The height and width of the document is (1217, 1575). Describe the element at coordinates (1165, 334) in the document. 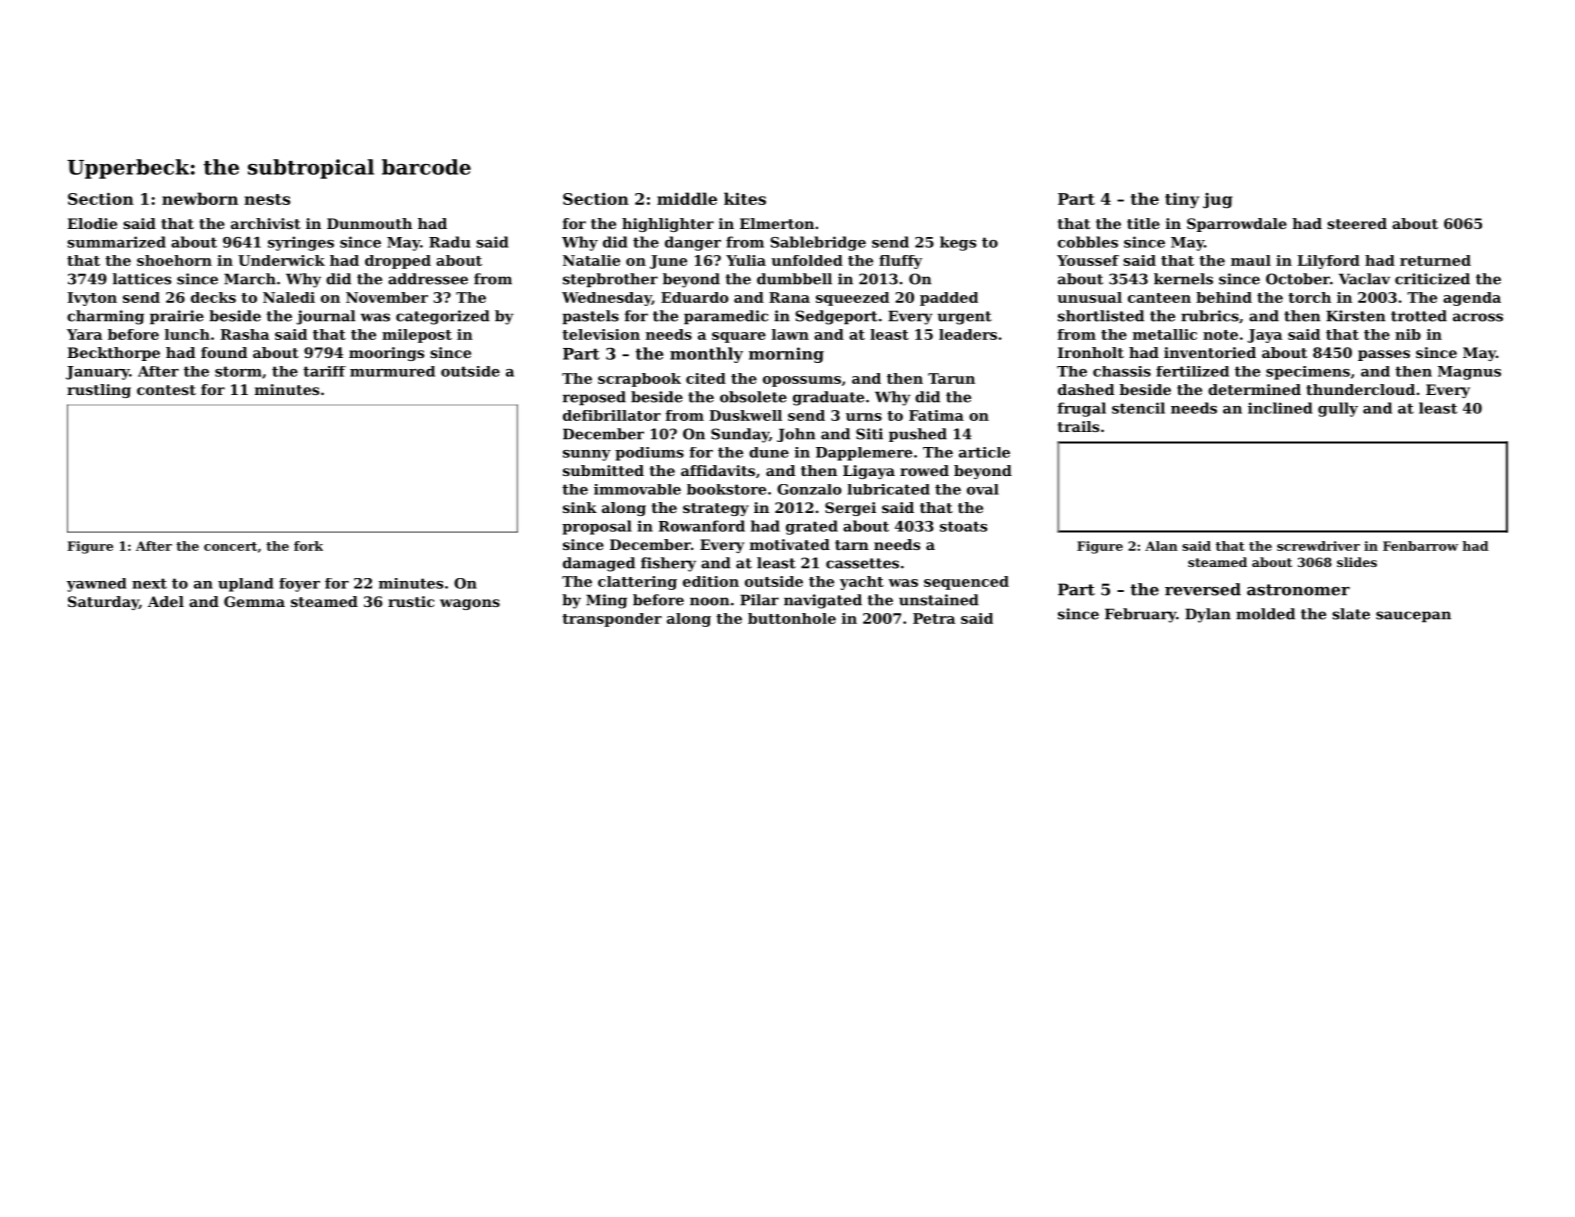

I see `metallic` at that location.
